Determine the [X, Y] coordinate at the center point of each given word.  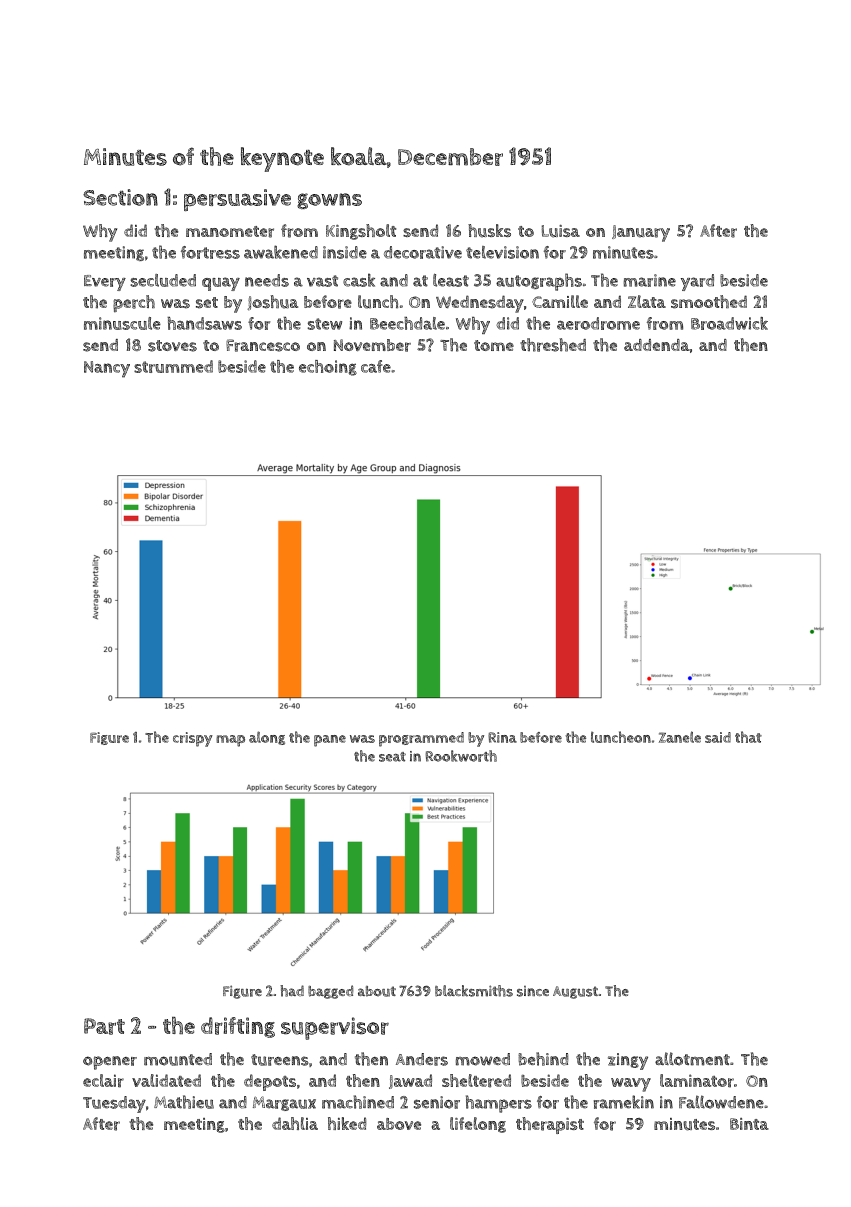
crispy [193, 739]
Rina [502, 737]
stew [325, 324]
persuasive [237, 200]
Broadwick [729, 323]
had [292, 991]
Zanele [680, 737]
